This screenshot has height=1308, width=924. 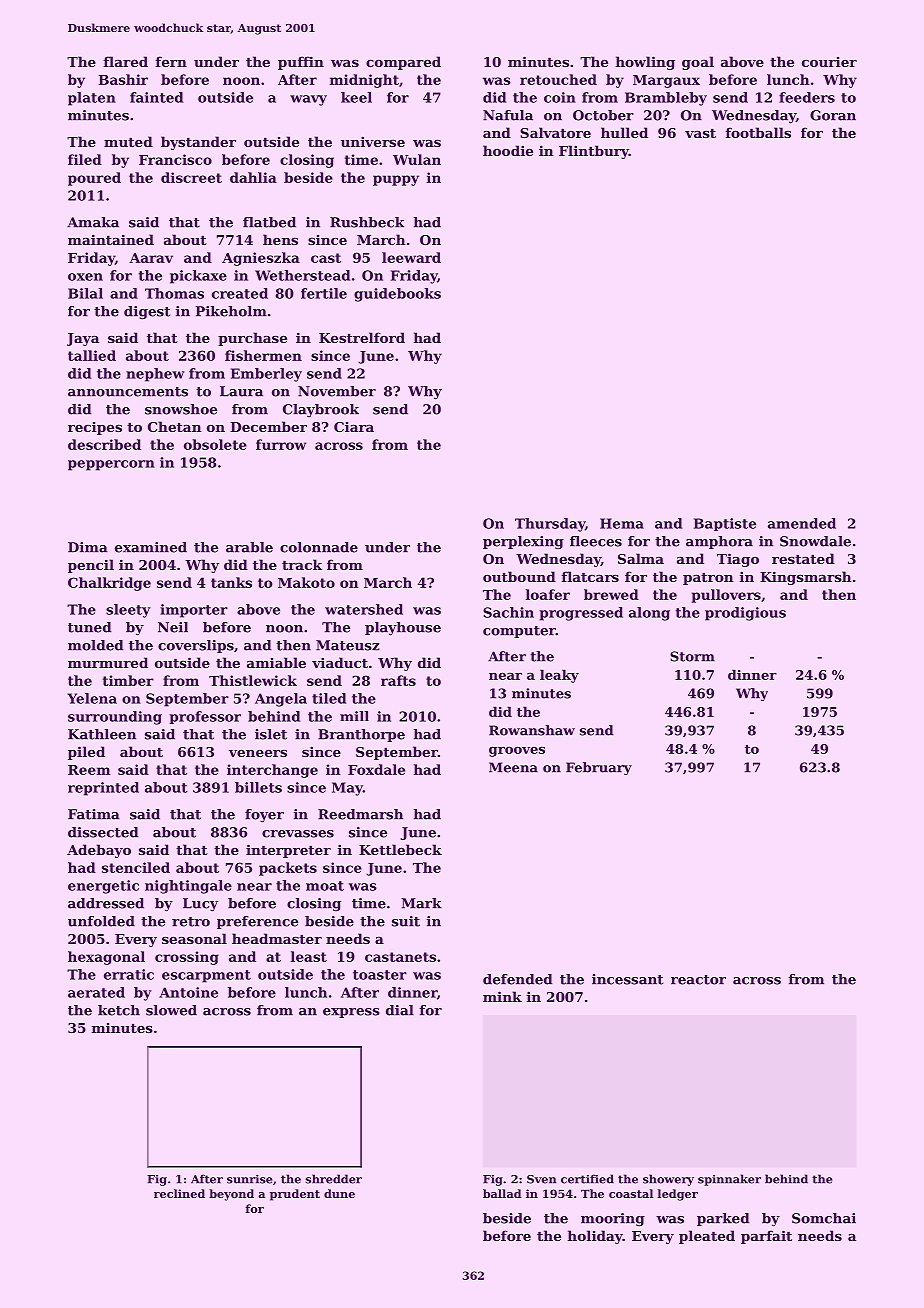 What do you see at coordinates (354, 427) in the screenshot?
I see `Ciara` at bounding box center [354, 427].
